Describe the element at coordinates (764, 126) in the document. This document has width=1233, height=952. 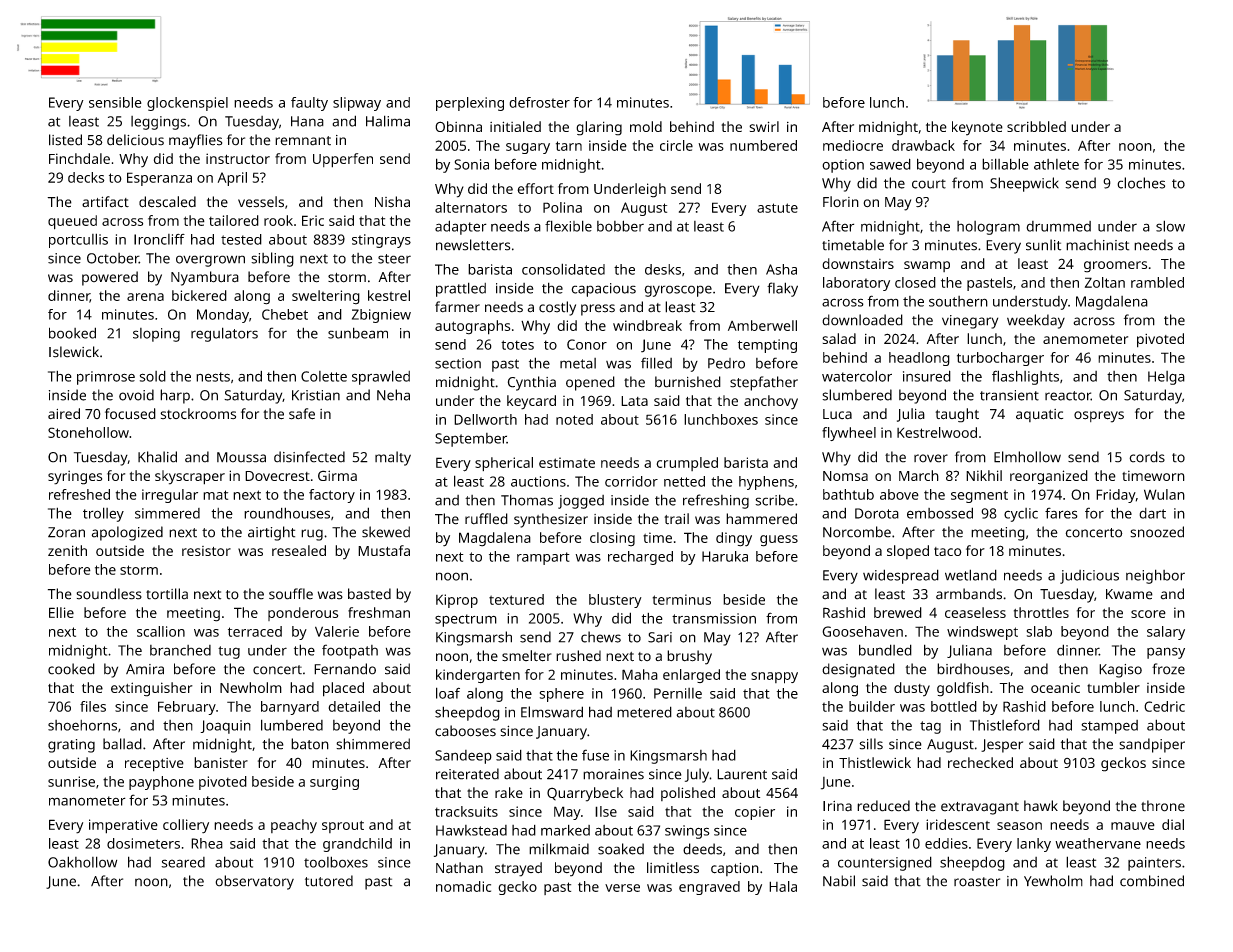
I see `swirl` at that location.
